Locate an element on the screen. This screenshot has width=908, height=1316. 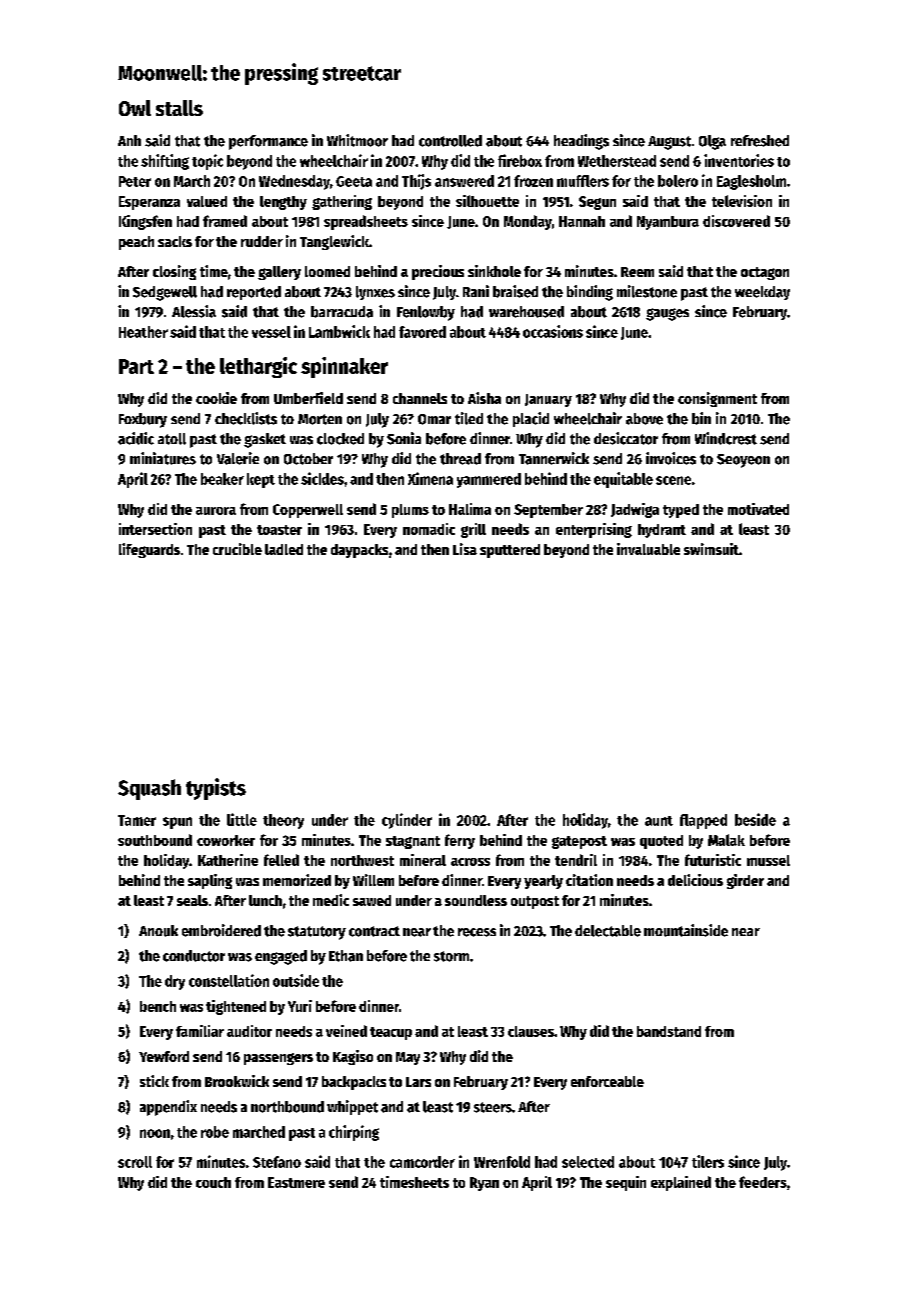
gatepost is located at coordinates (579, 842).
